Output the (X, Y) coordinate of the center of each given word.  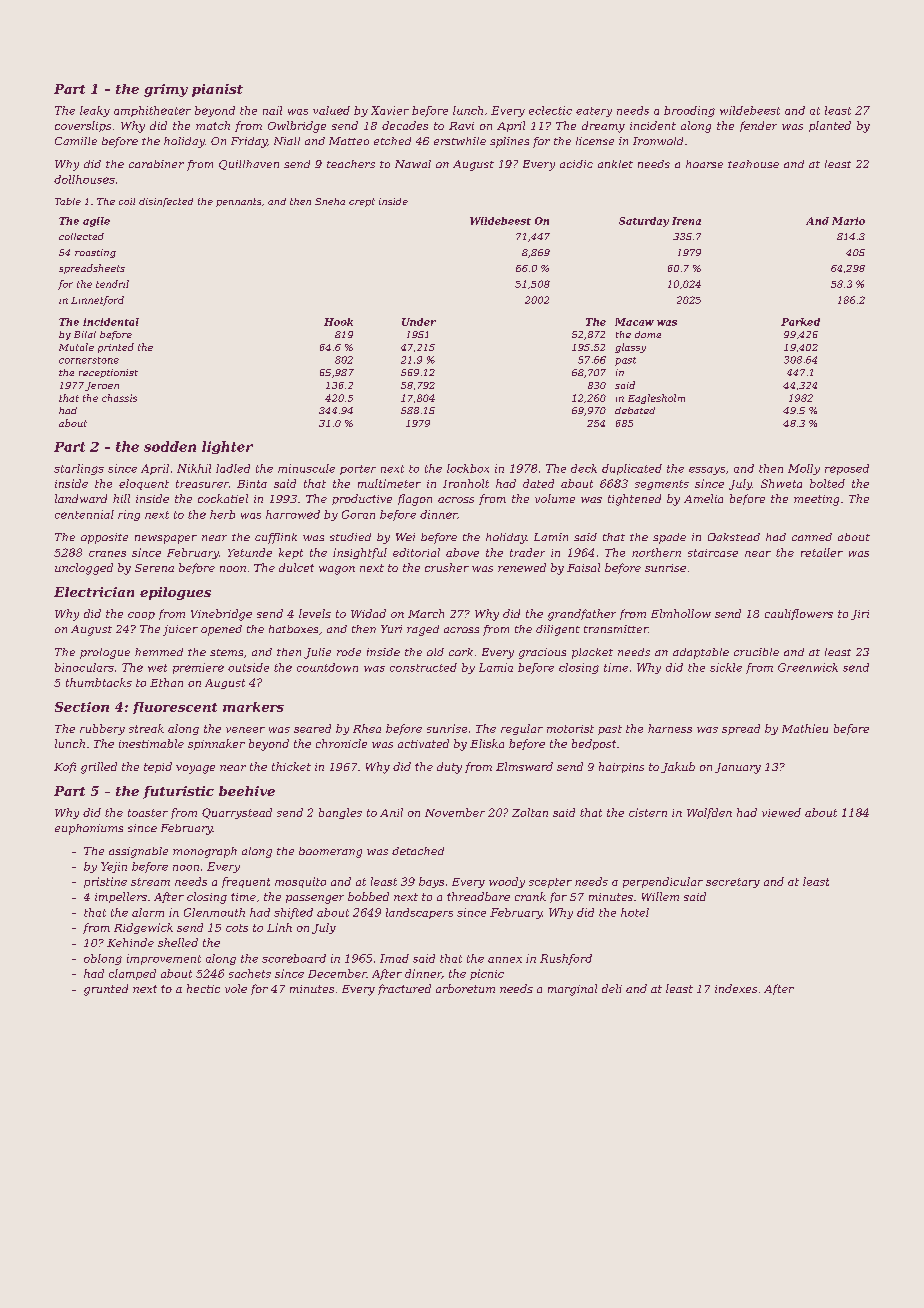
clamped (132, 974)
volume (555, 498)
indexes (736, 988)
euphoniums (89, 829)
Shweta (781, 483)
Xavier (390, 110)
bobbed (368, 896)
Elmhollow (681, 613)
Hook (338, 322)
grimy (166, 90)
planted (830, 126)
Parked (800, 322)
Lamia (496, 667)
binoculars (84, 667)
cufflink (276, 538)
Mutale (76, 347)
